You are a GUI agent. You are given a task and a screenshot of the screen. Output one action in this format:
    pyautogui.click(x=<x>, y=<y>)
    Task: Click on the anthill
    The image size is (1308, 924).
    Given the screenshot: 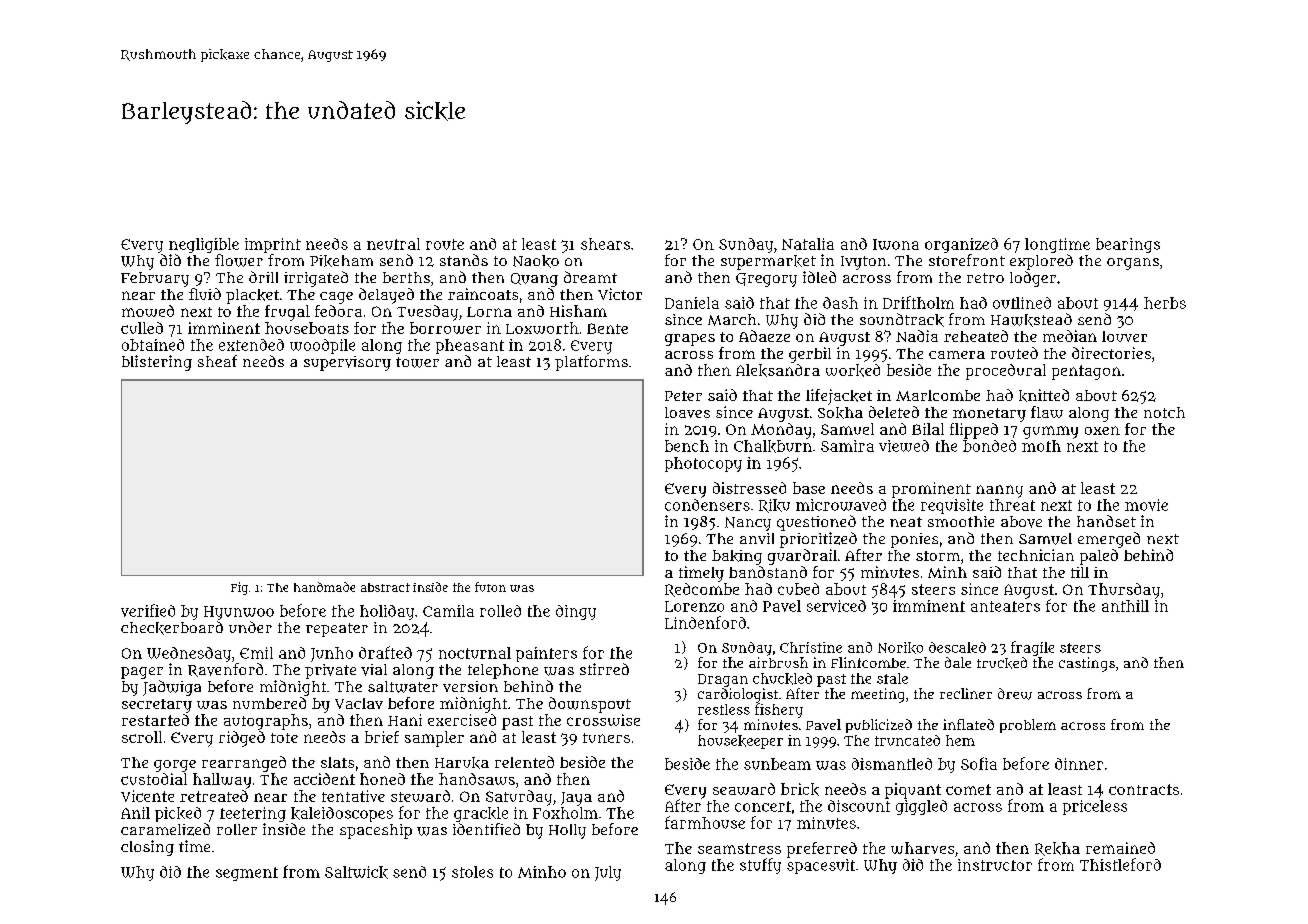 What is the action you would take?
    pyautogui.click(x=1125, y=606)
